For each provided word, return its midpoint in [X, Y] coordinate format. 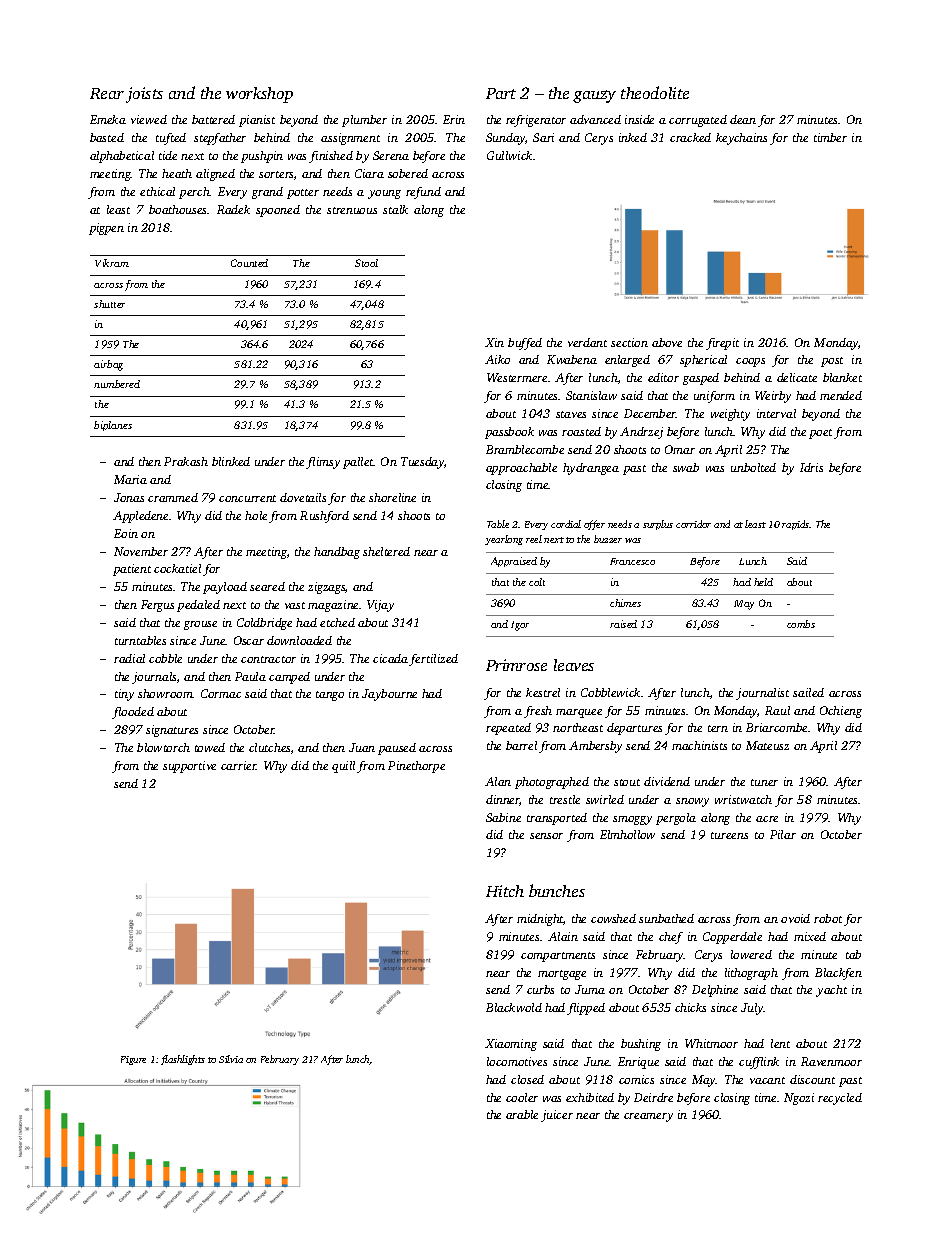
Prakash [186, 461]
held [763, 582]
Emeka [108, 119]
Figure [133, 1060]
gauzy [594, 96]
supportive [189, 767]
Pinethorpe [416, 767]
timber [830, 137]
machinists [699, 745]
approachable [521, 469]
